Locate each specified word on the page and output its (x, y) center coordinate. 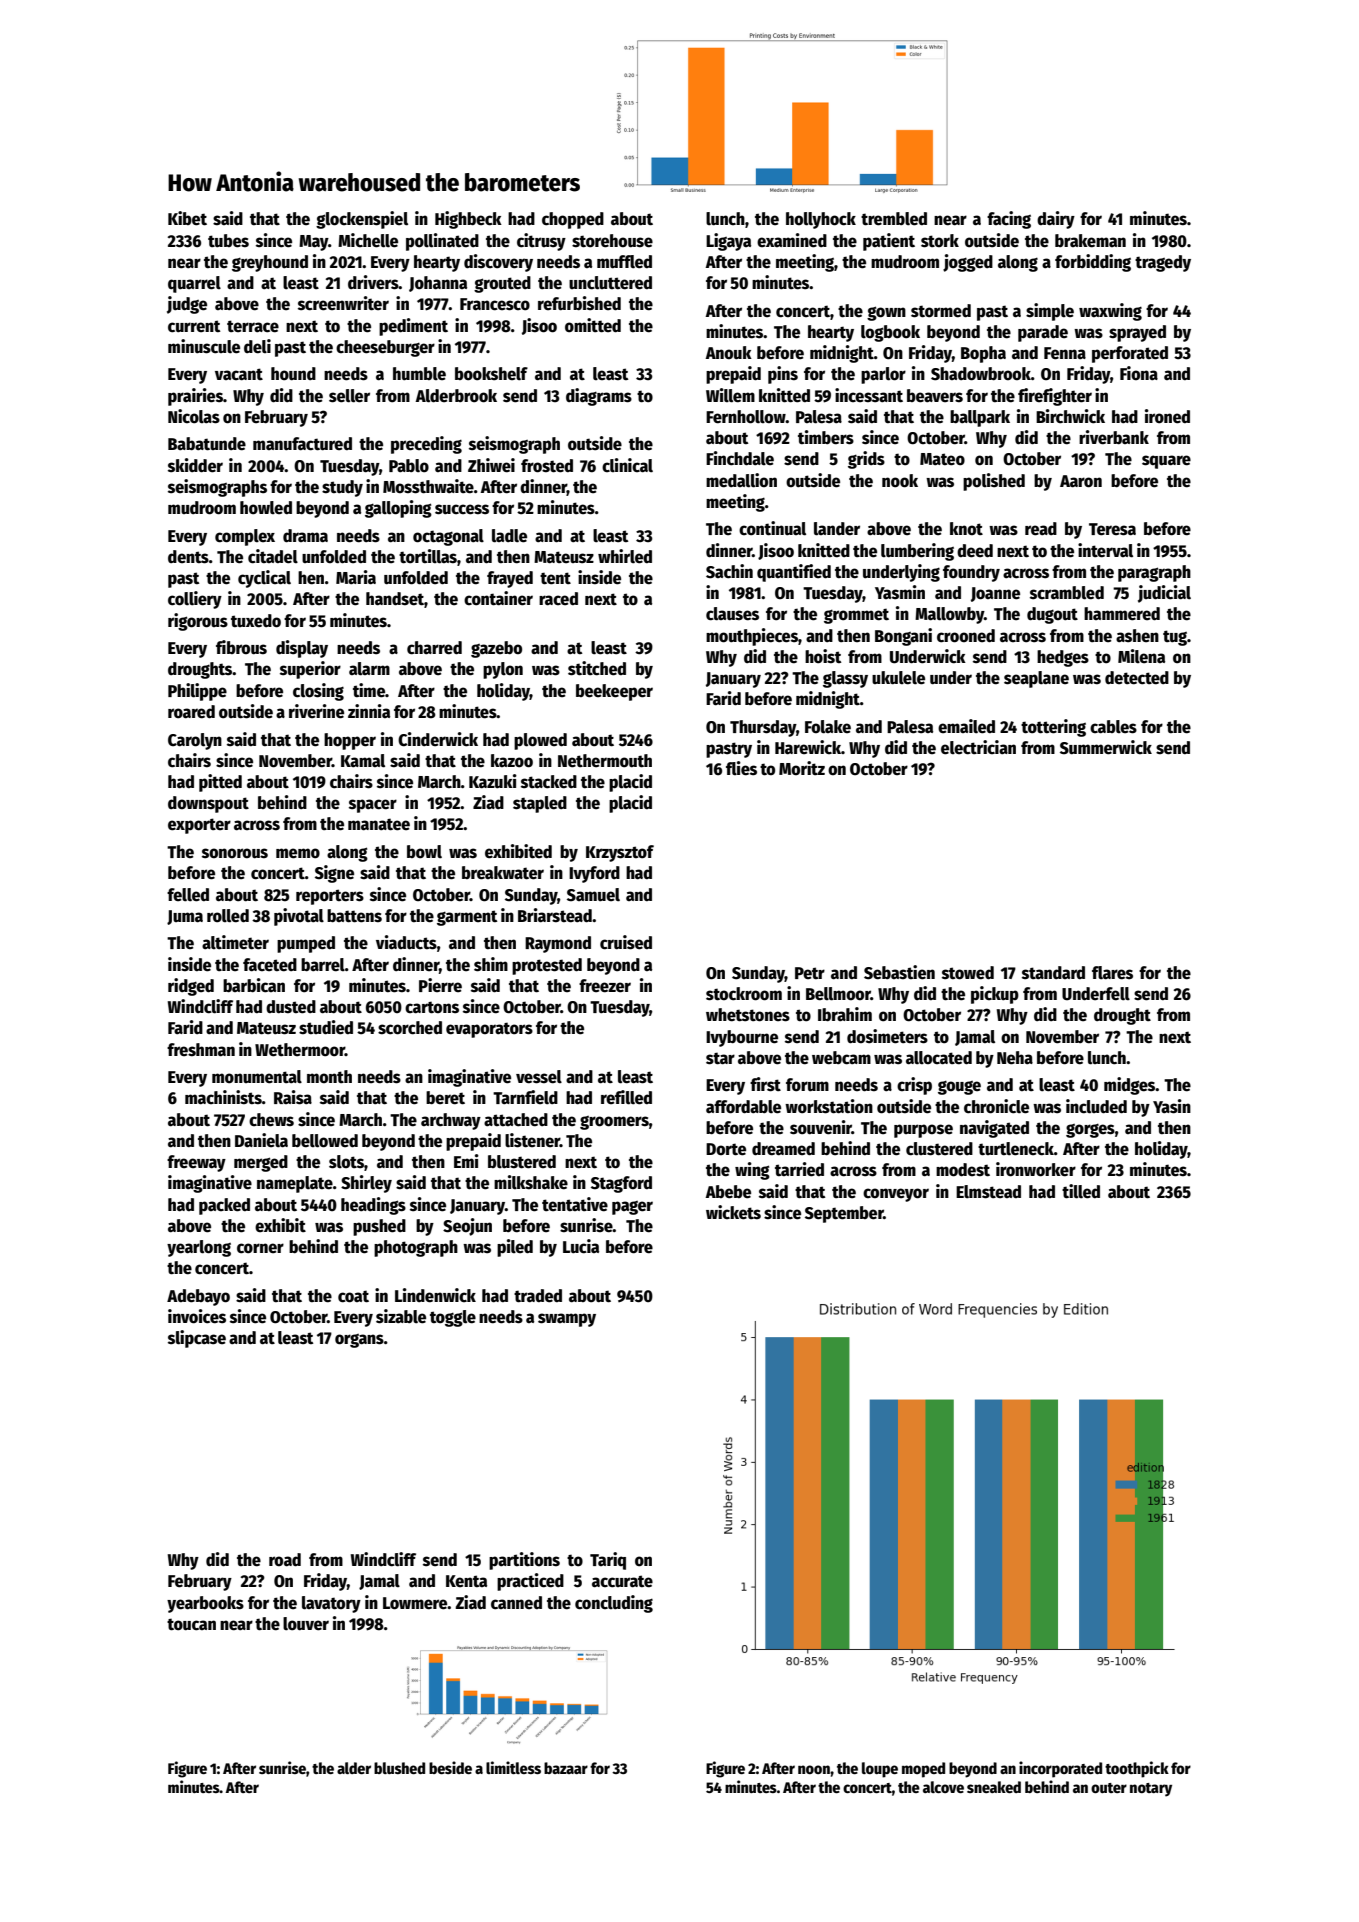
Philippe (197, 692)
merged (261, 1163)
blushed (399, 1768)
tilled (1081, 1191)
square (1166, 462)
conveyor (896, 1195)
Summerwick (1106, 747)
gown (886, 313)
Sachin (729, 571)
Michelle (368, 240)
